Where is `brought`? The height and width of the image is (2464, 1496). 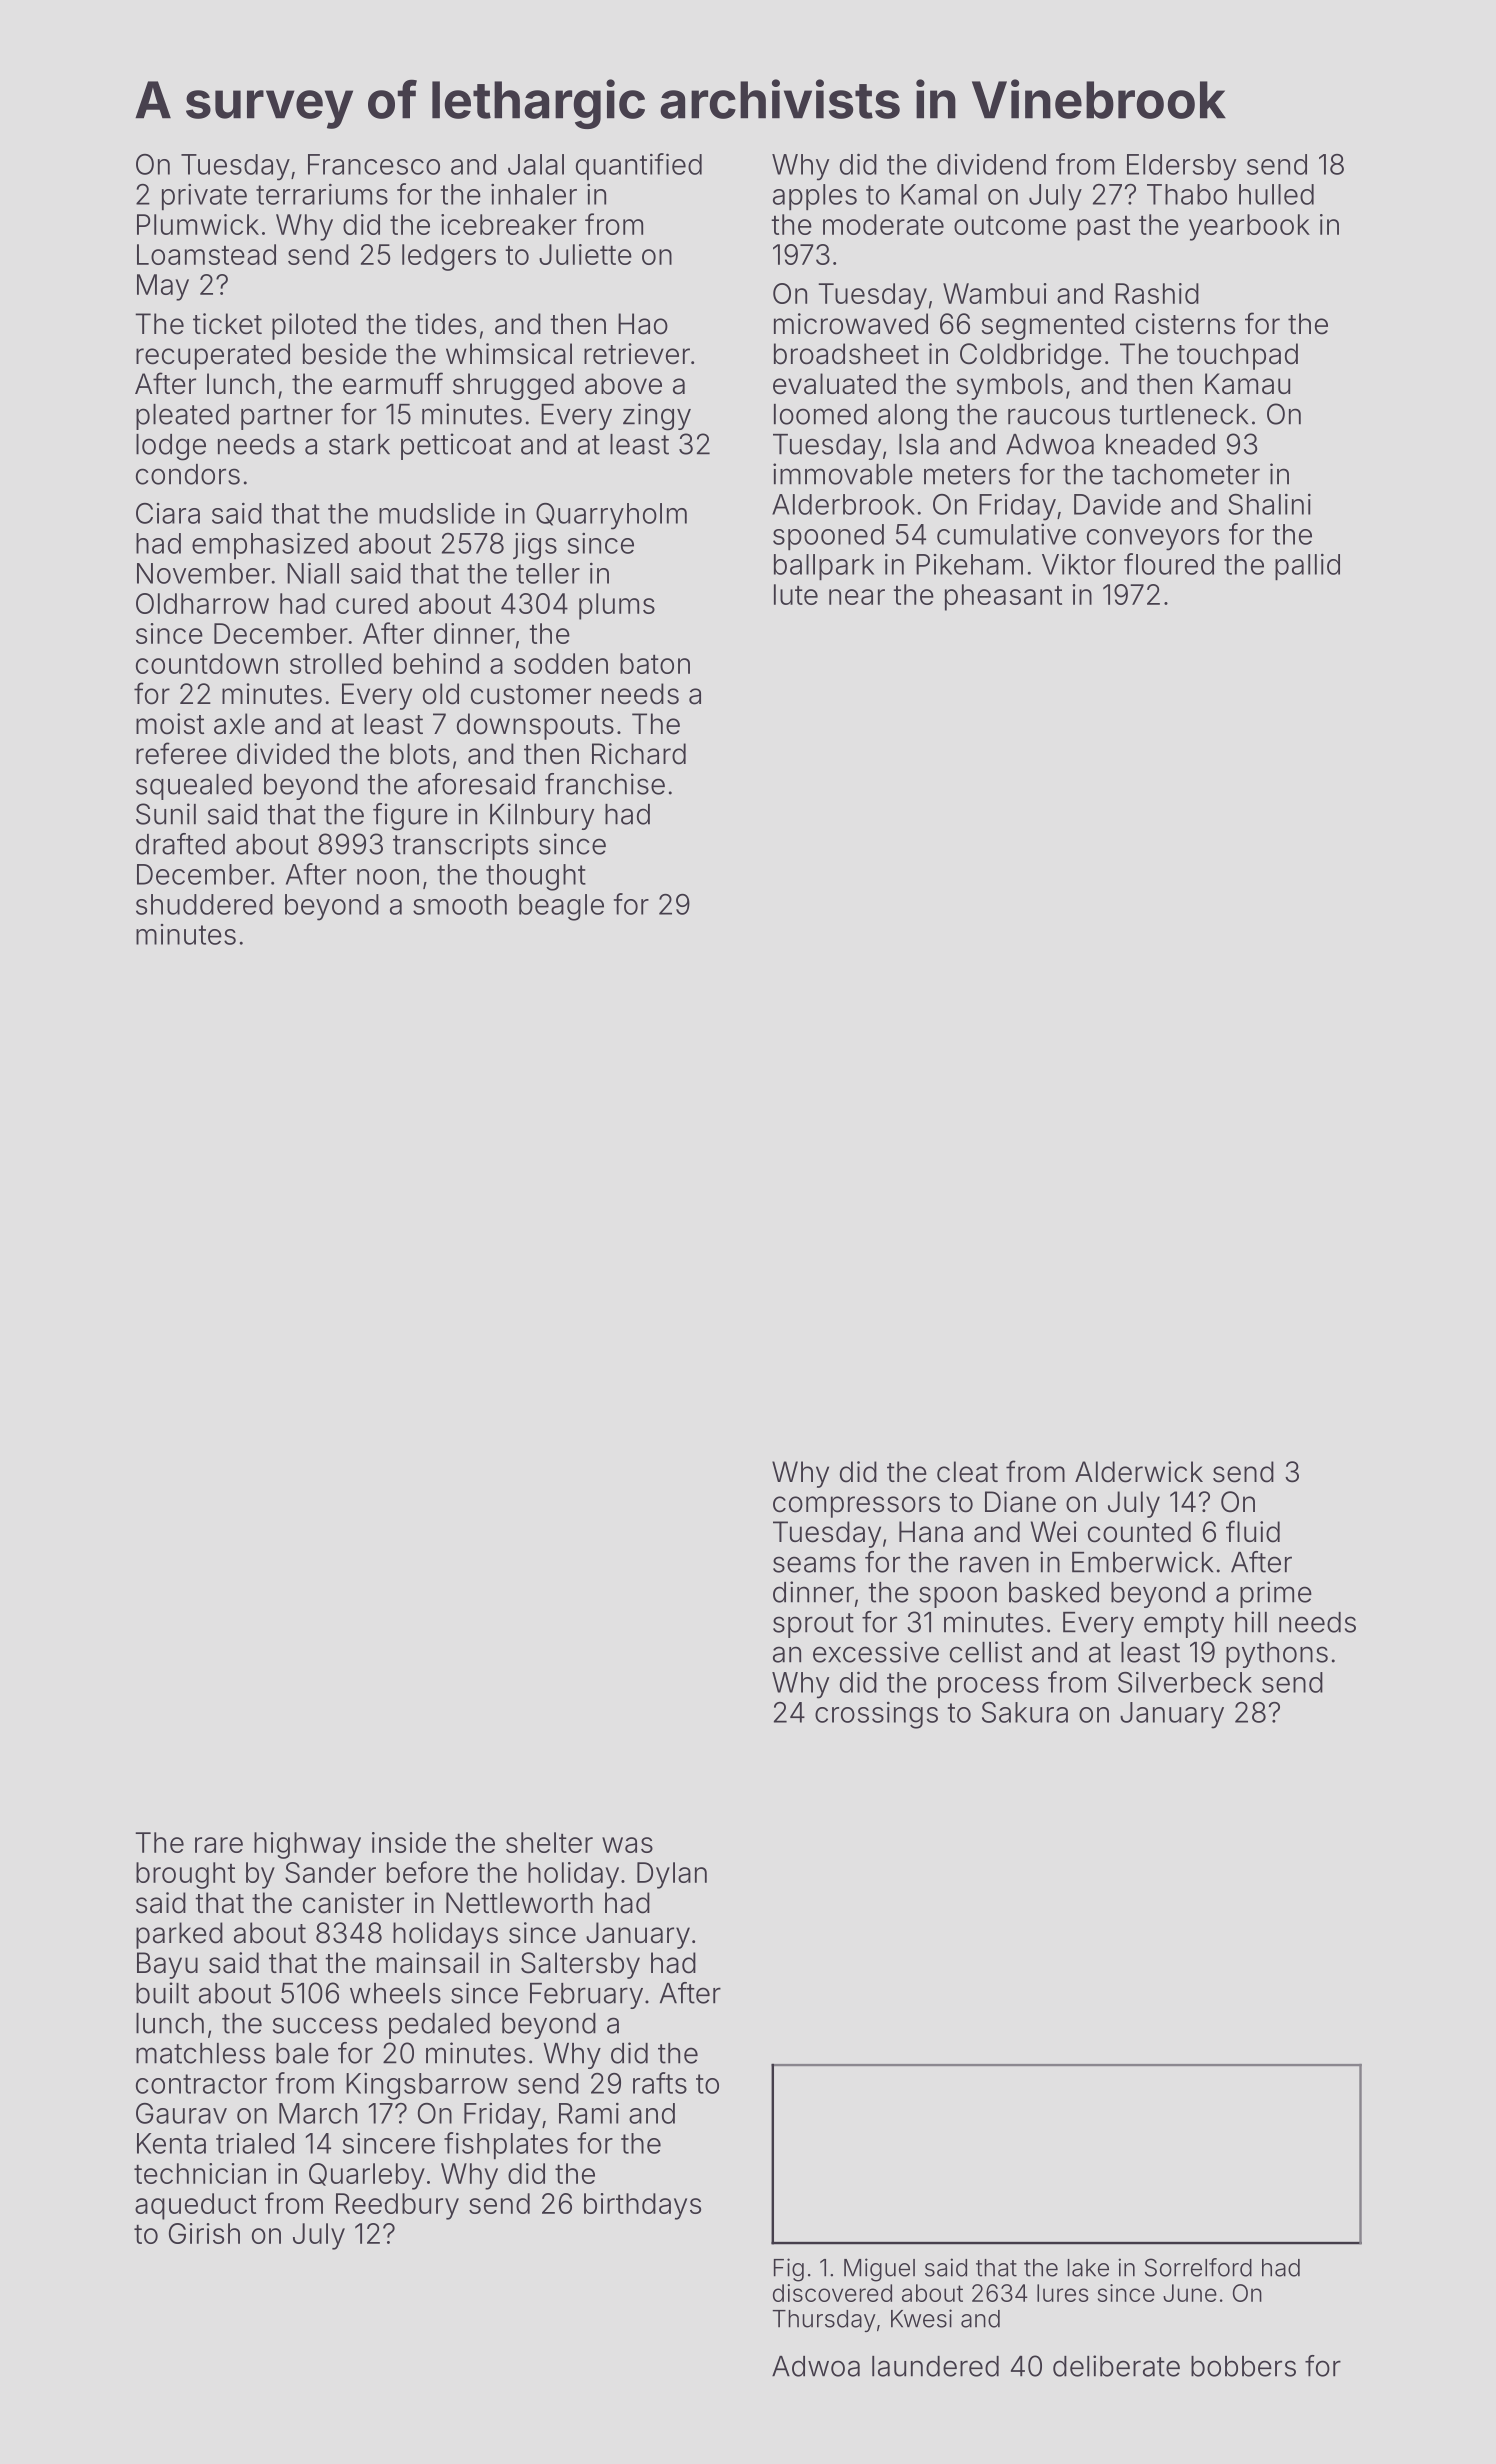
brought is located at coordinates (185, 1875).
